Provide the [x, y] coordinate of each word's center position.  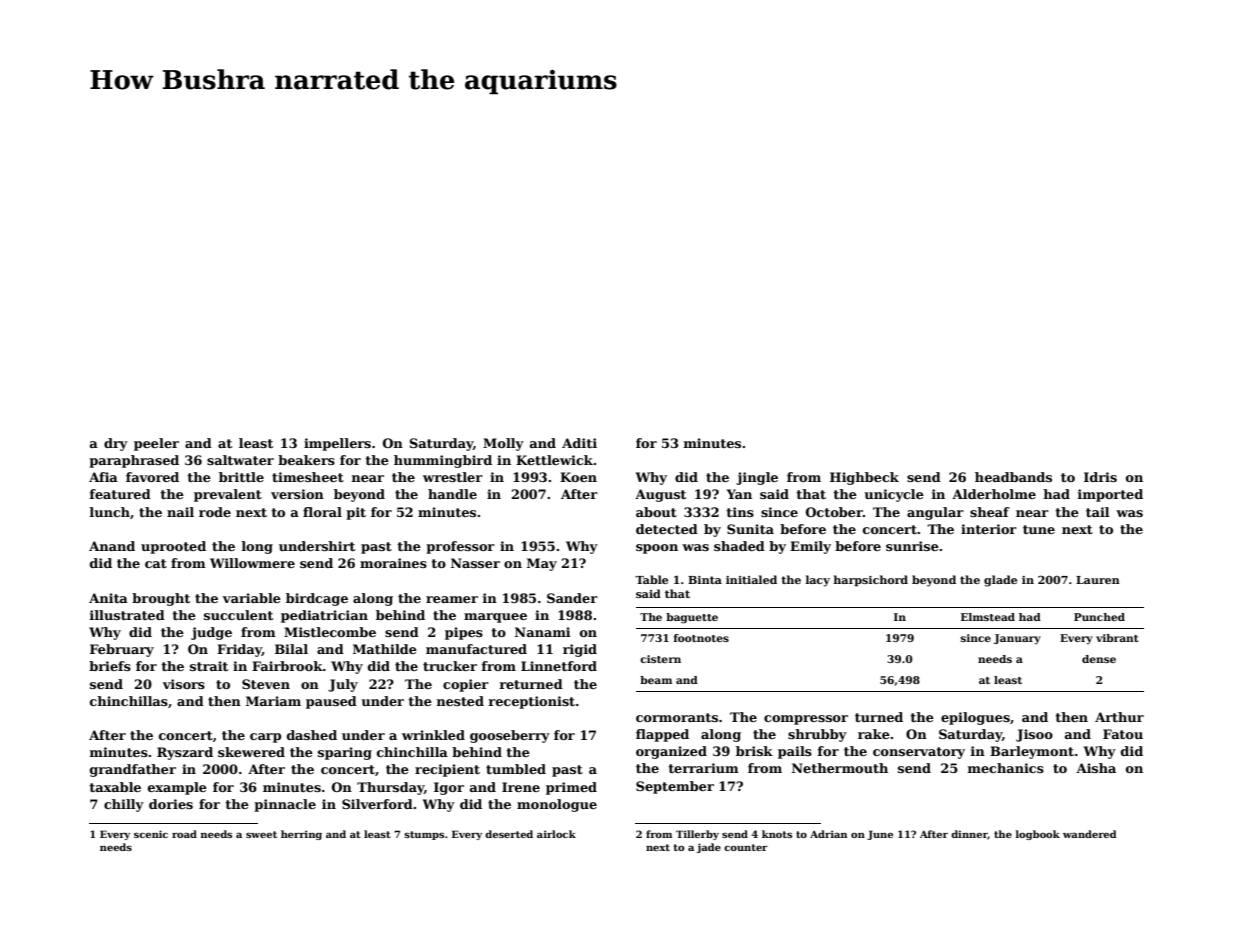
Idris [1100, 477]
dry [116, 444]
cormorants [677, 717]
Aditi [579, 443]
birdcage [317, 599]
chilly [124, 805]
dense [1099, 659]
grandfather [133, 770]
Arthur [1119, 717]
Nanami [542, 632]
